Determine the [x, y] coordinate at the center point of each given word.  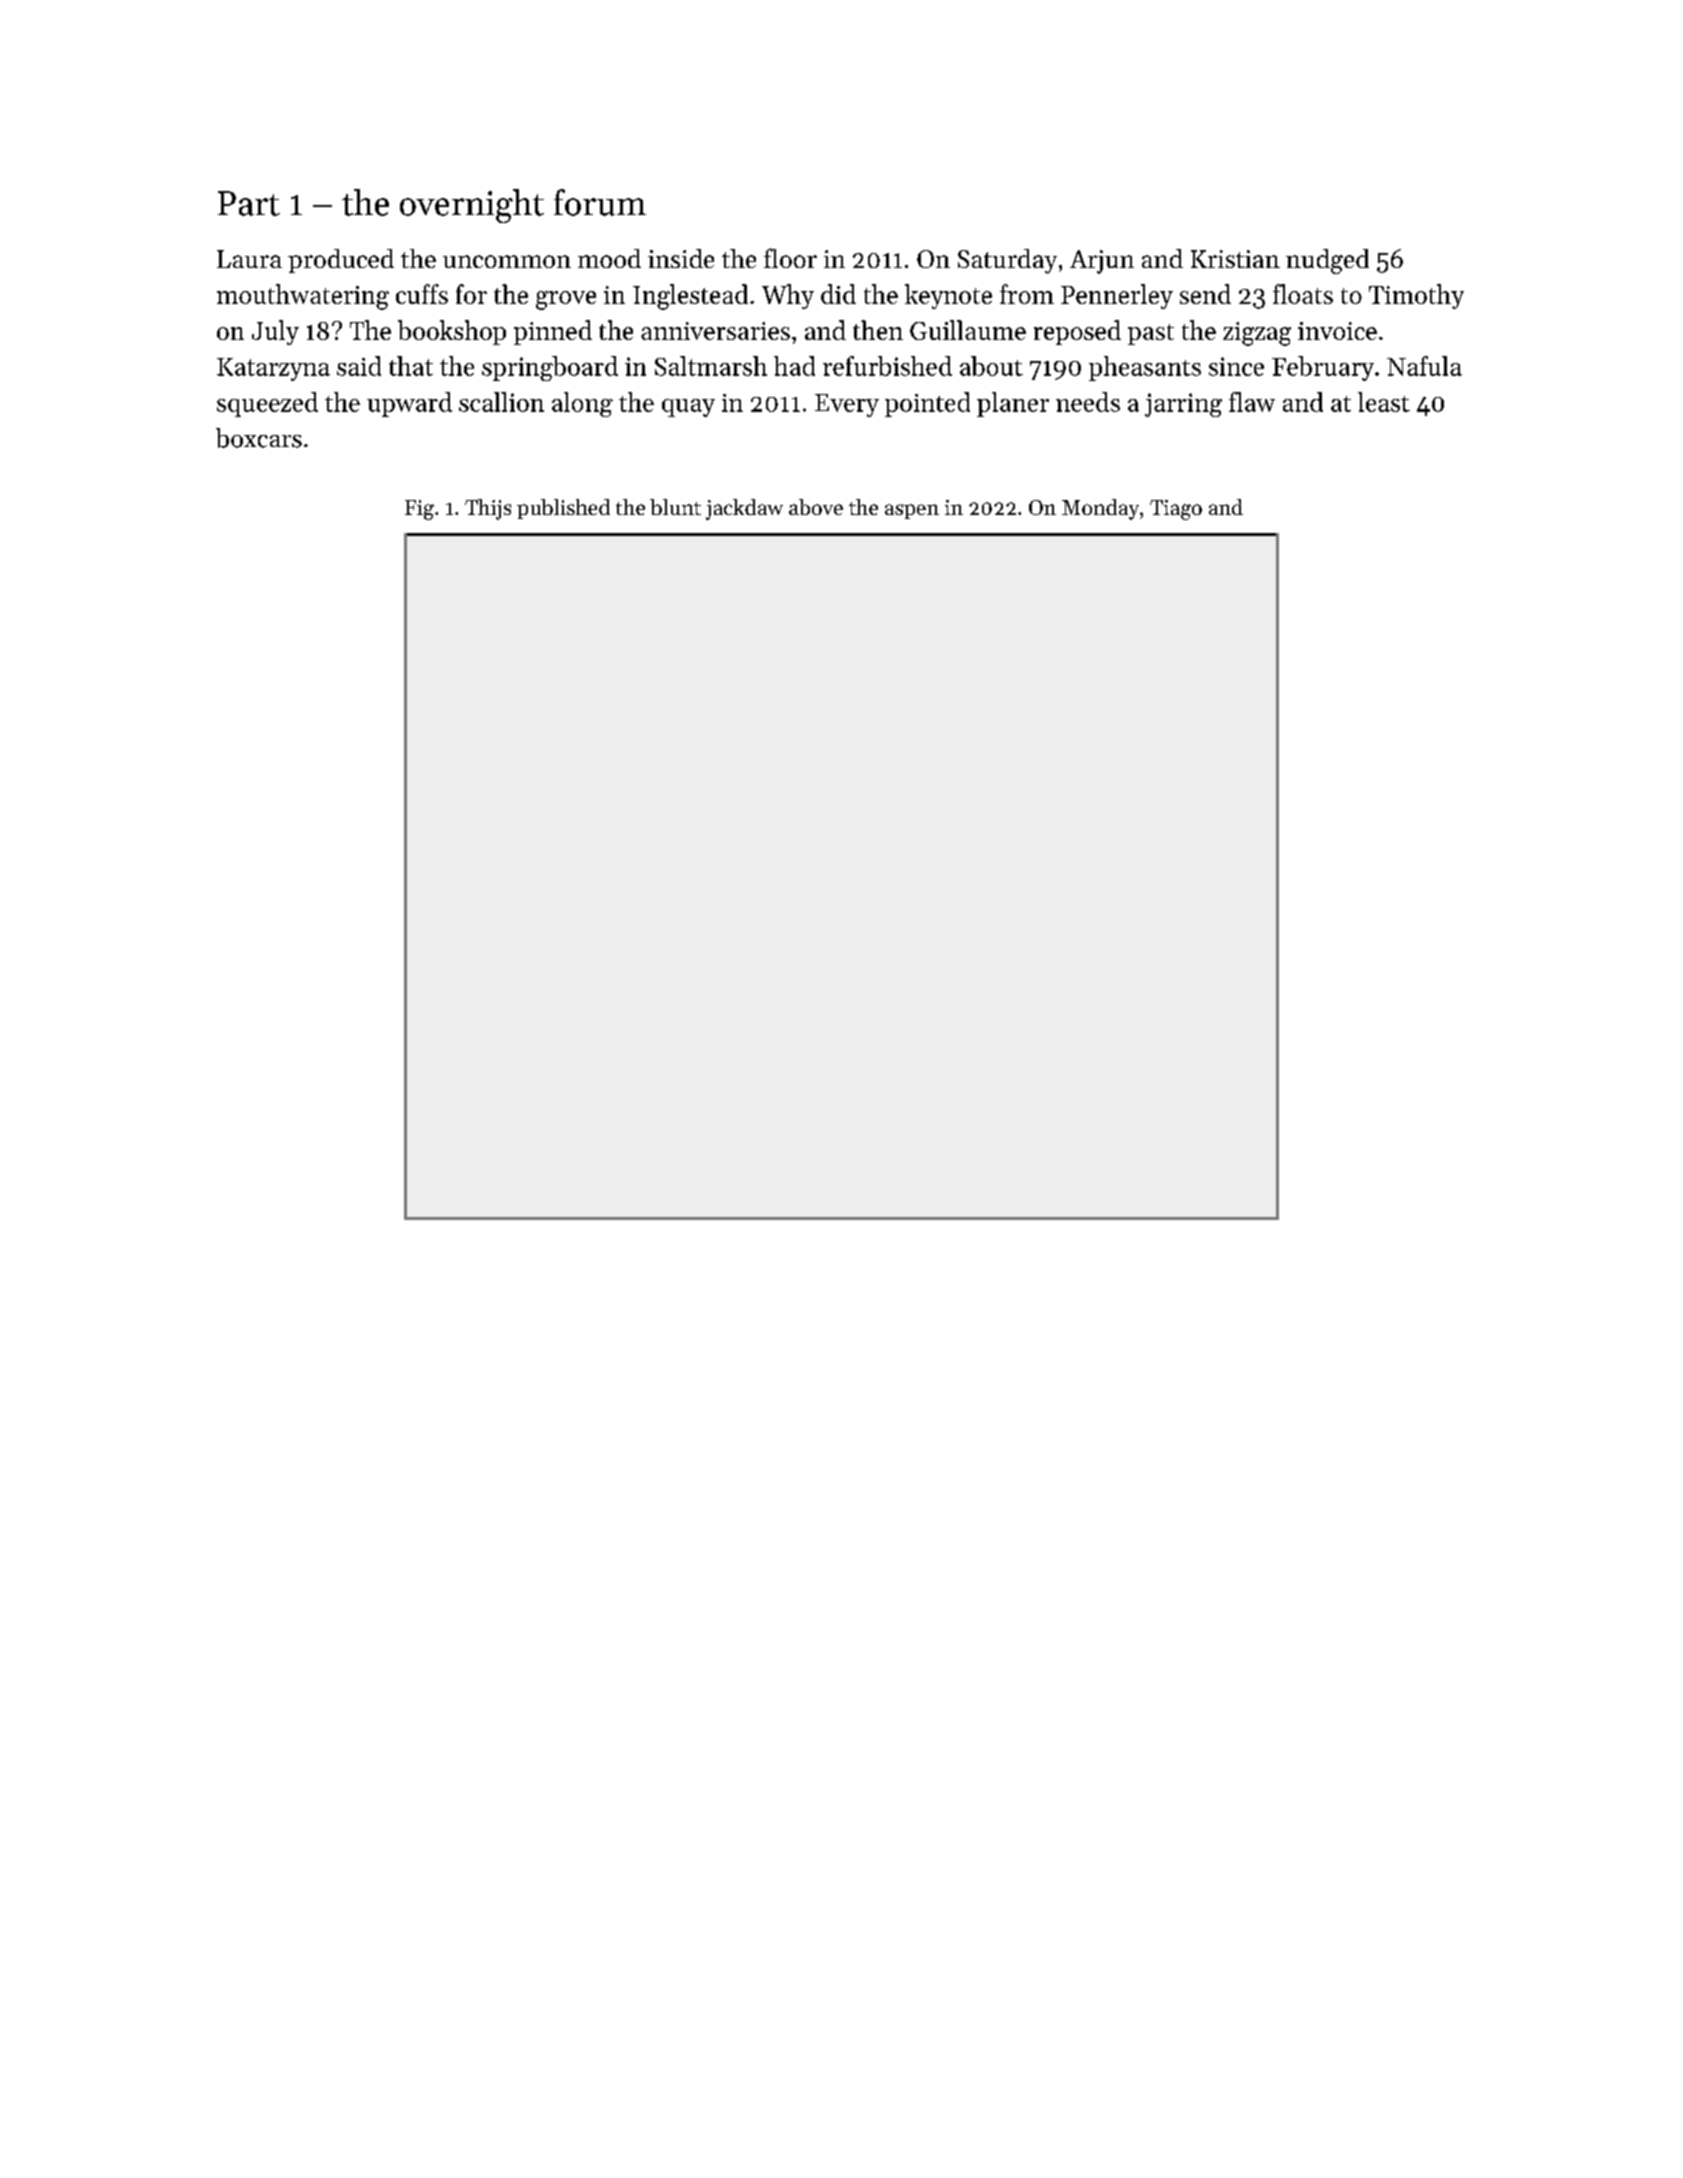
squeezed [267, 404]
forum [600, 202]
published [563, 509]
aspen [912, 511]
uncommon [507, 261]
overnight [472, 206]
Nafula [1424, 366]
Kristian [1235, 259]
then [878, 330]
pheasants [1145, 368]
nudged [1327, 261]
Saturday [1007, 261]
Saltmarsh [711, 366]
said [359, 366]
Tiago [1176, 510]
